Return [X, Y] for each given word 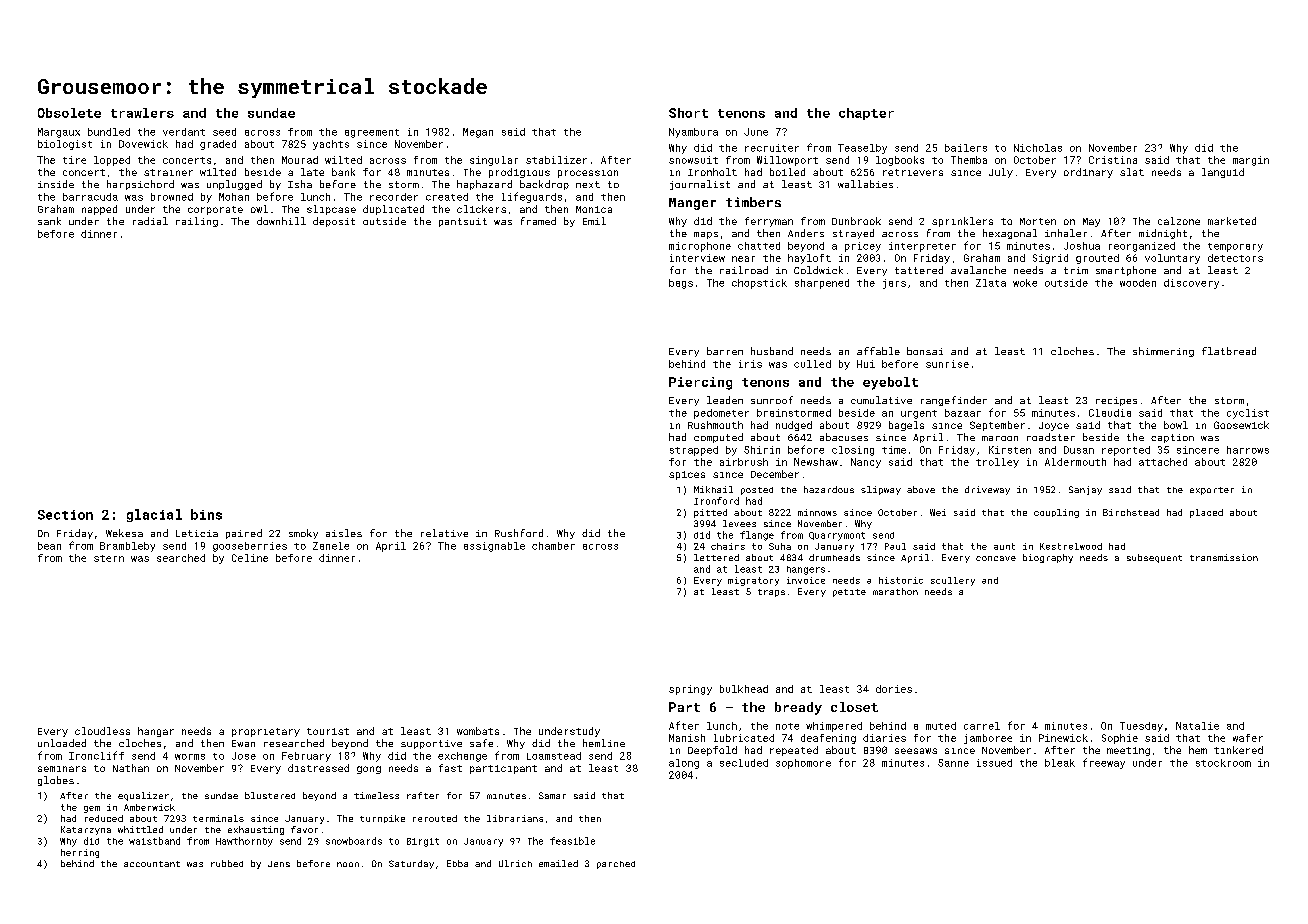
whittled [140, 829]
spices [687, 475]
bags [681, 284]
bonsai [925, 351]
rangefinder [954, 401]
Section [65, 515]
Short [688, 113]
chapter [866, 114]
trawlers [142, 113]
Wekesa [124, 533]
